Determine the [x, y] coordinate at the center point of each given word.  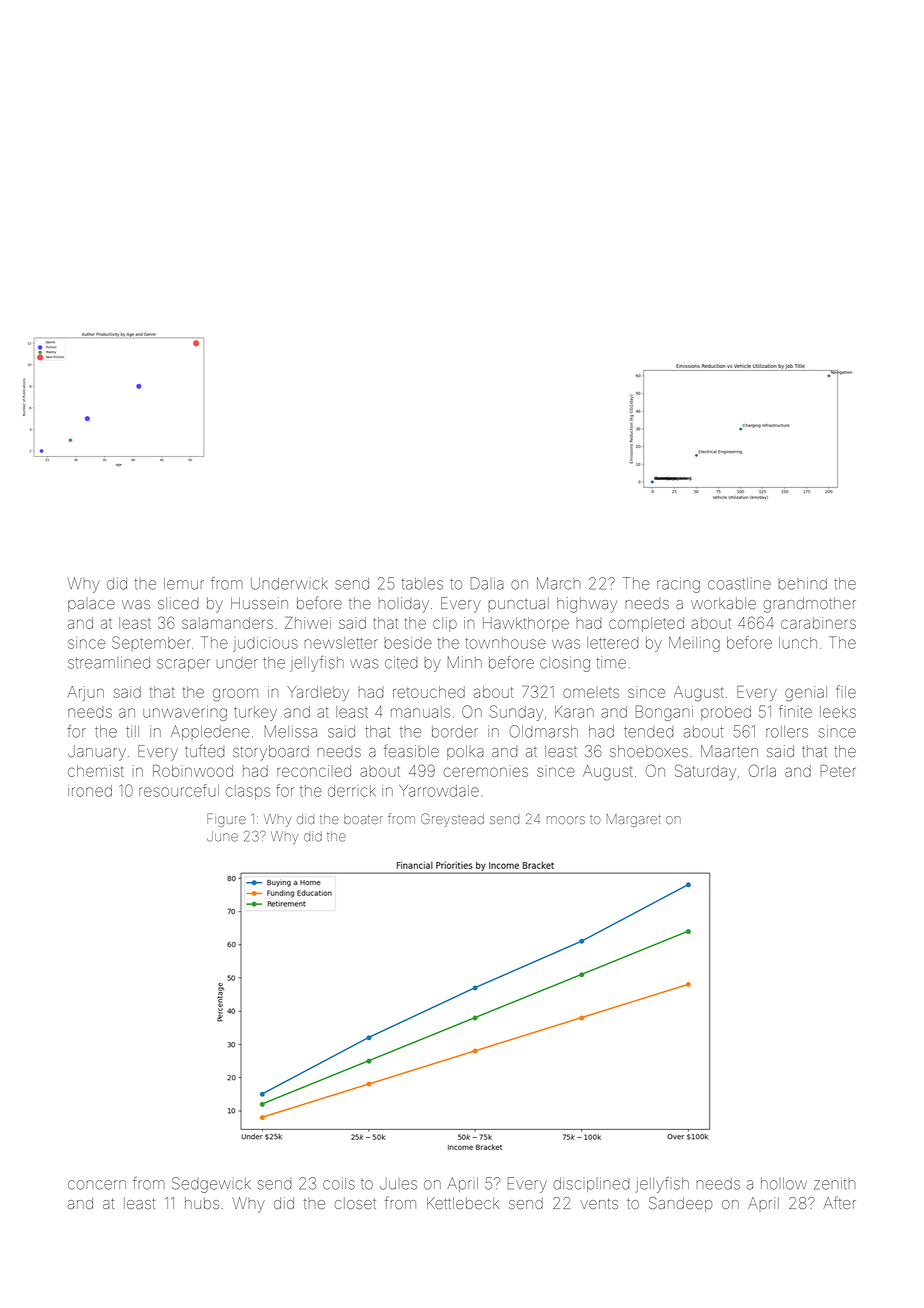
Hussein [259, 603]
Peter [838, 771]
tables [422, 584]
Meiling [694, 644]
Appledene [210, 732]
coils [339, 1184]
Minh [465, 662]
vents [599, 1203]
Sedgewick [211, 1185]
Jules [398, 1184]
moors [566, 820]
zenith [834, 1183]
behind [802, 583]
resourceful [179, 790]
